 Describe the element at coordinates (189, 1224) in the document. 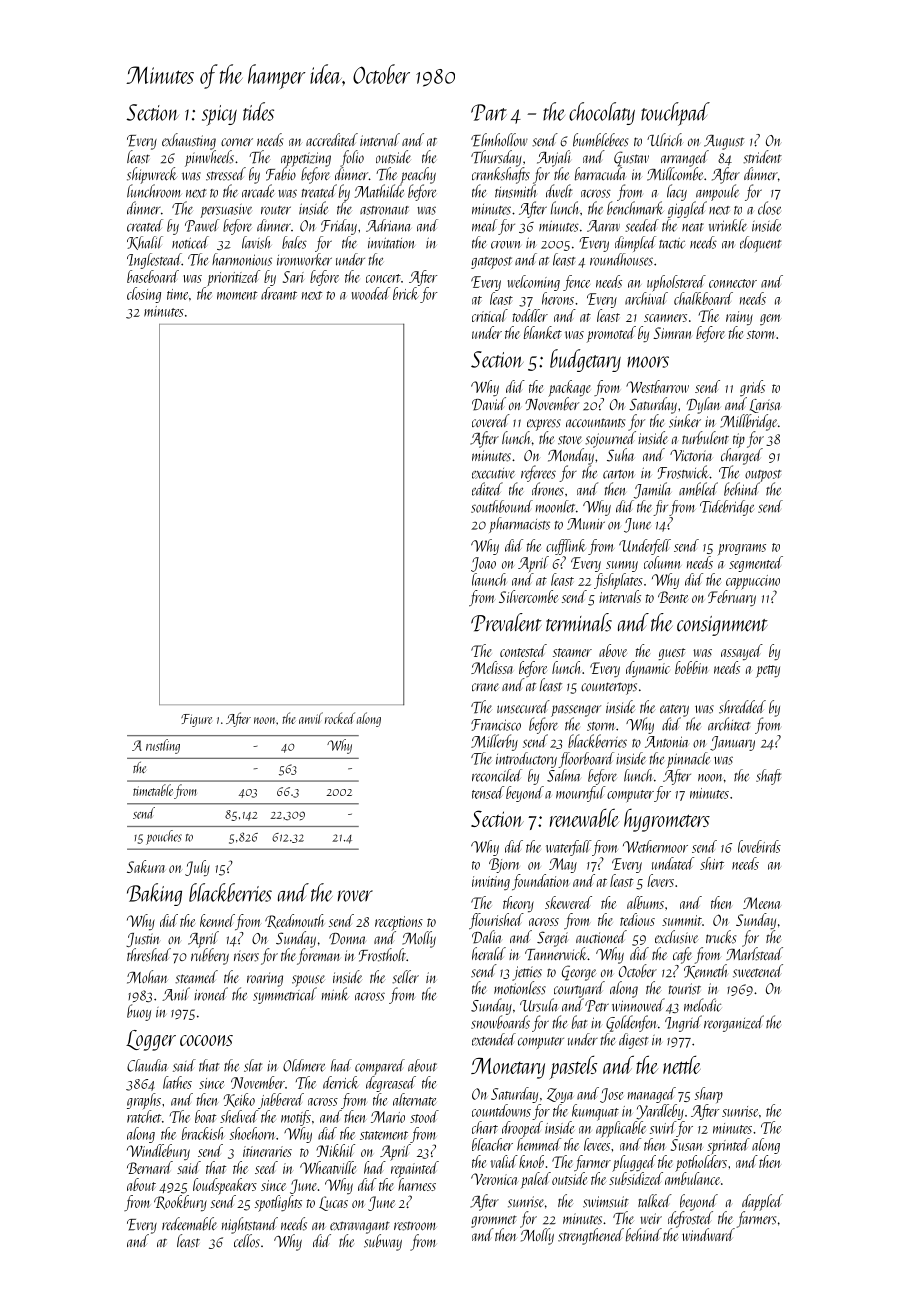

I see `redeemable` at that location.
